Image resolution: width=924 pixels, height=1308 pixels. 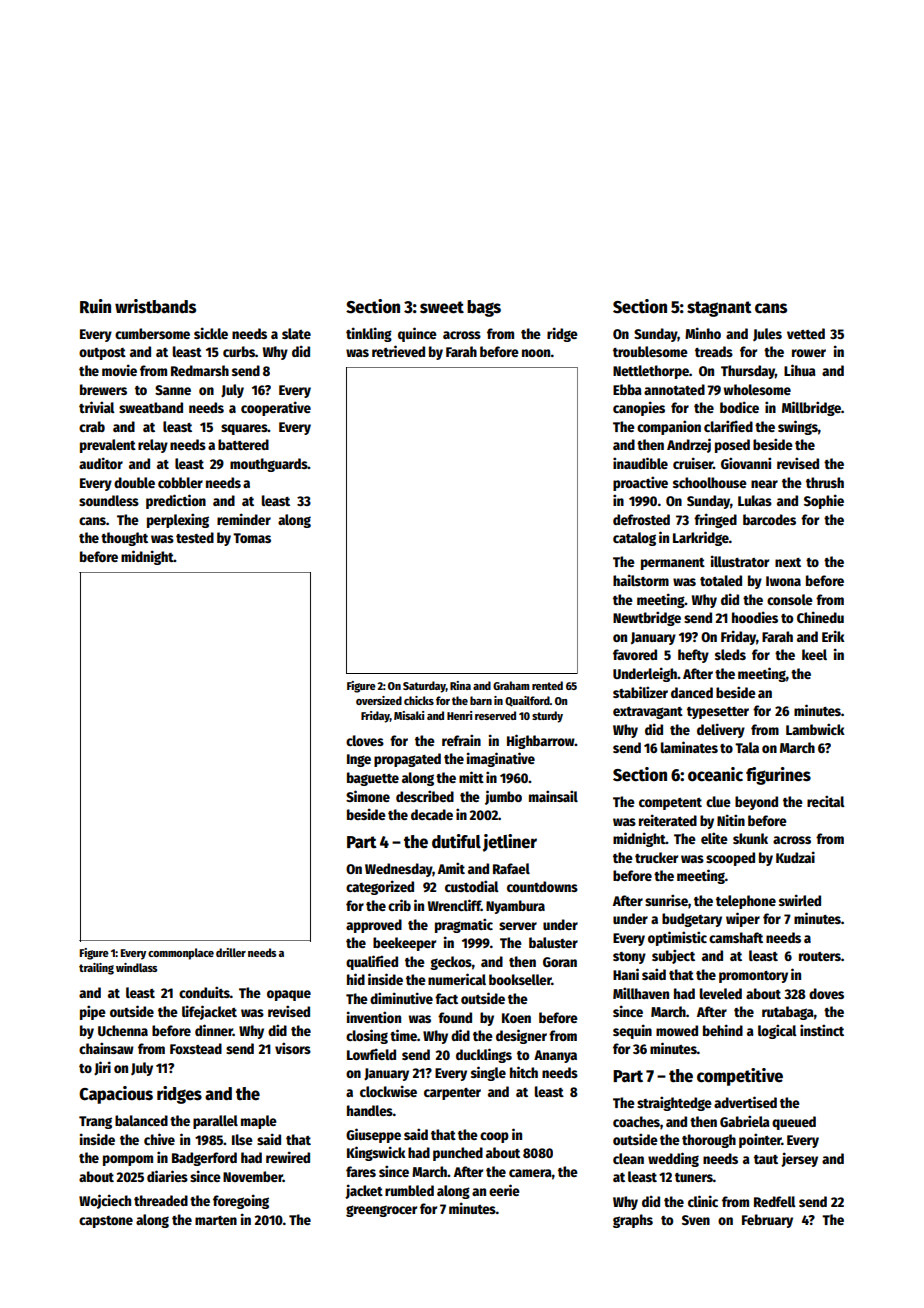 What do you see at coordinates (96, 969) in the screenshot?
I see `trailing` at bounding box center [96, 969].
